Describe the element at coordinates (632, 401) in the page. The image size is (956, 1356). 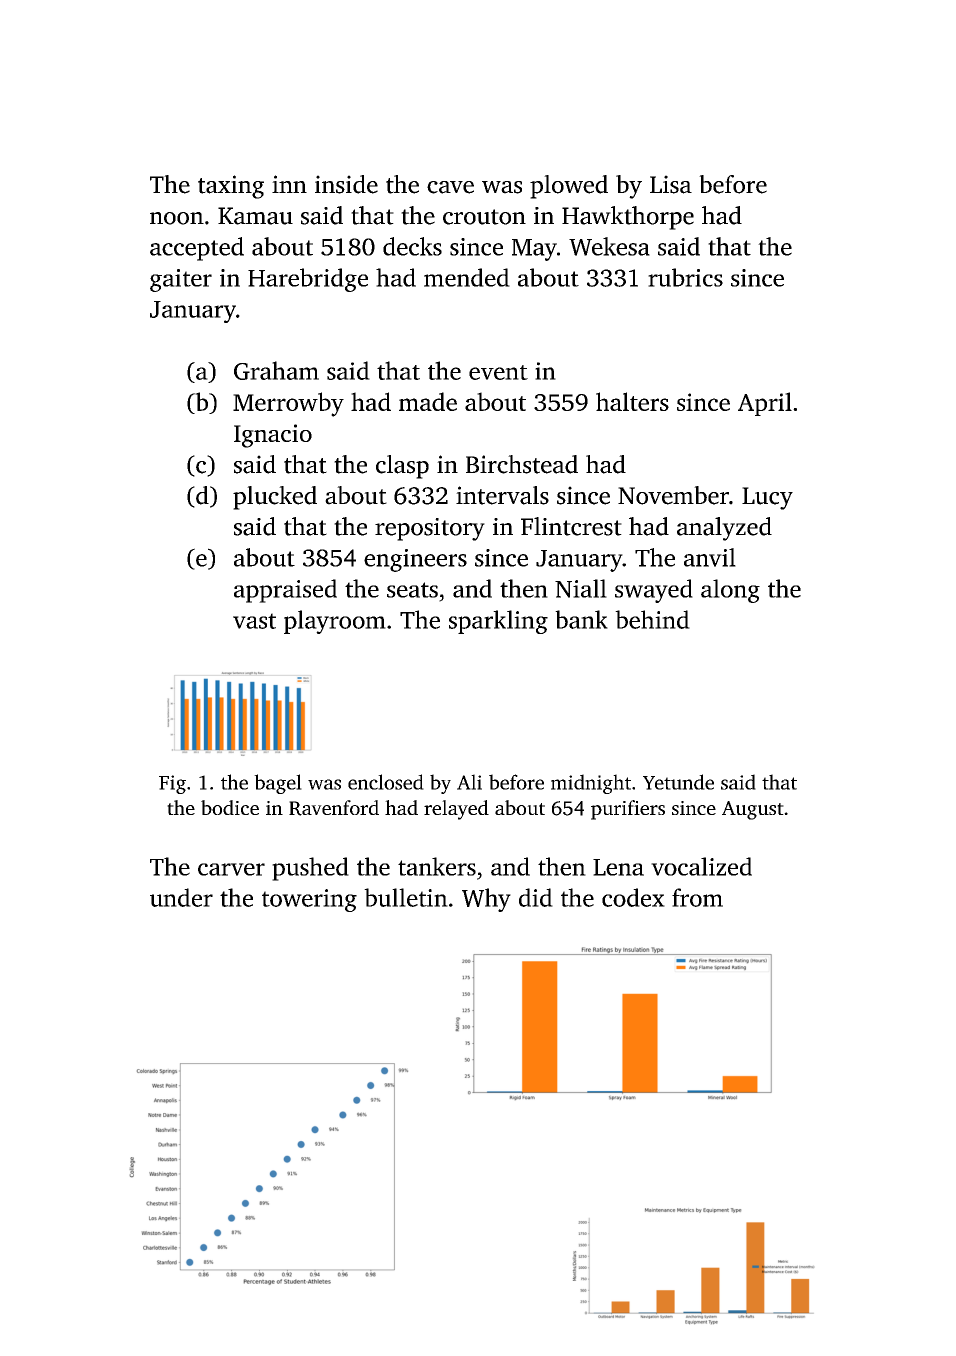
I see `halters` at that location.
